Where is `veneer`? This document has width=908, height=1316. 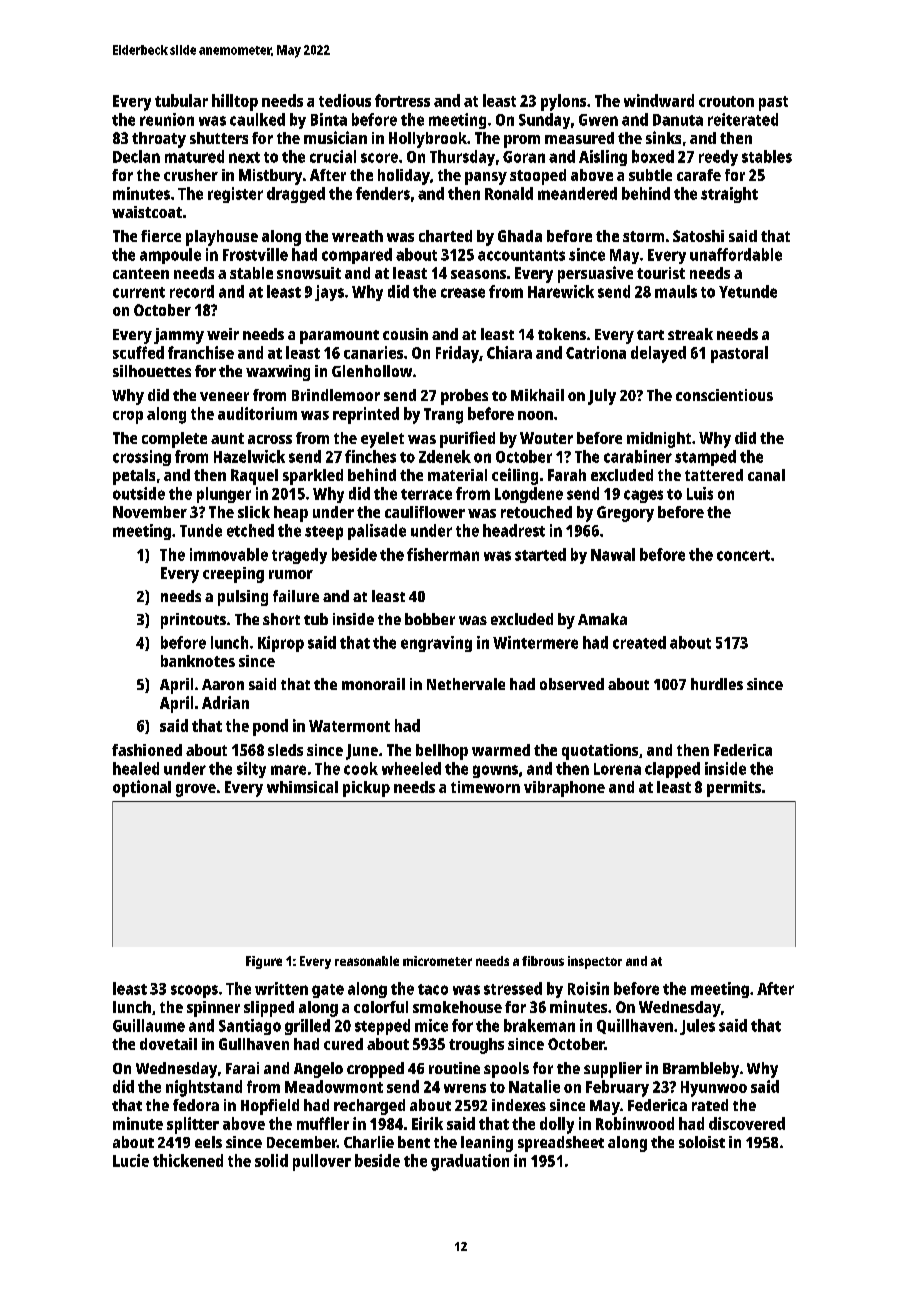
veneer is located at coordinates (224, 396).
